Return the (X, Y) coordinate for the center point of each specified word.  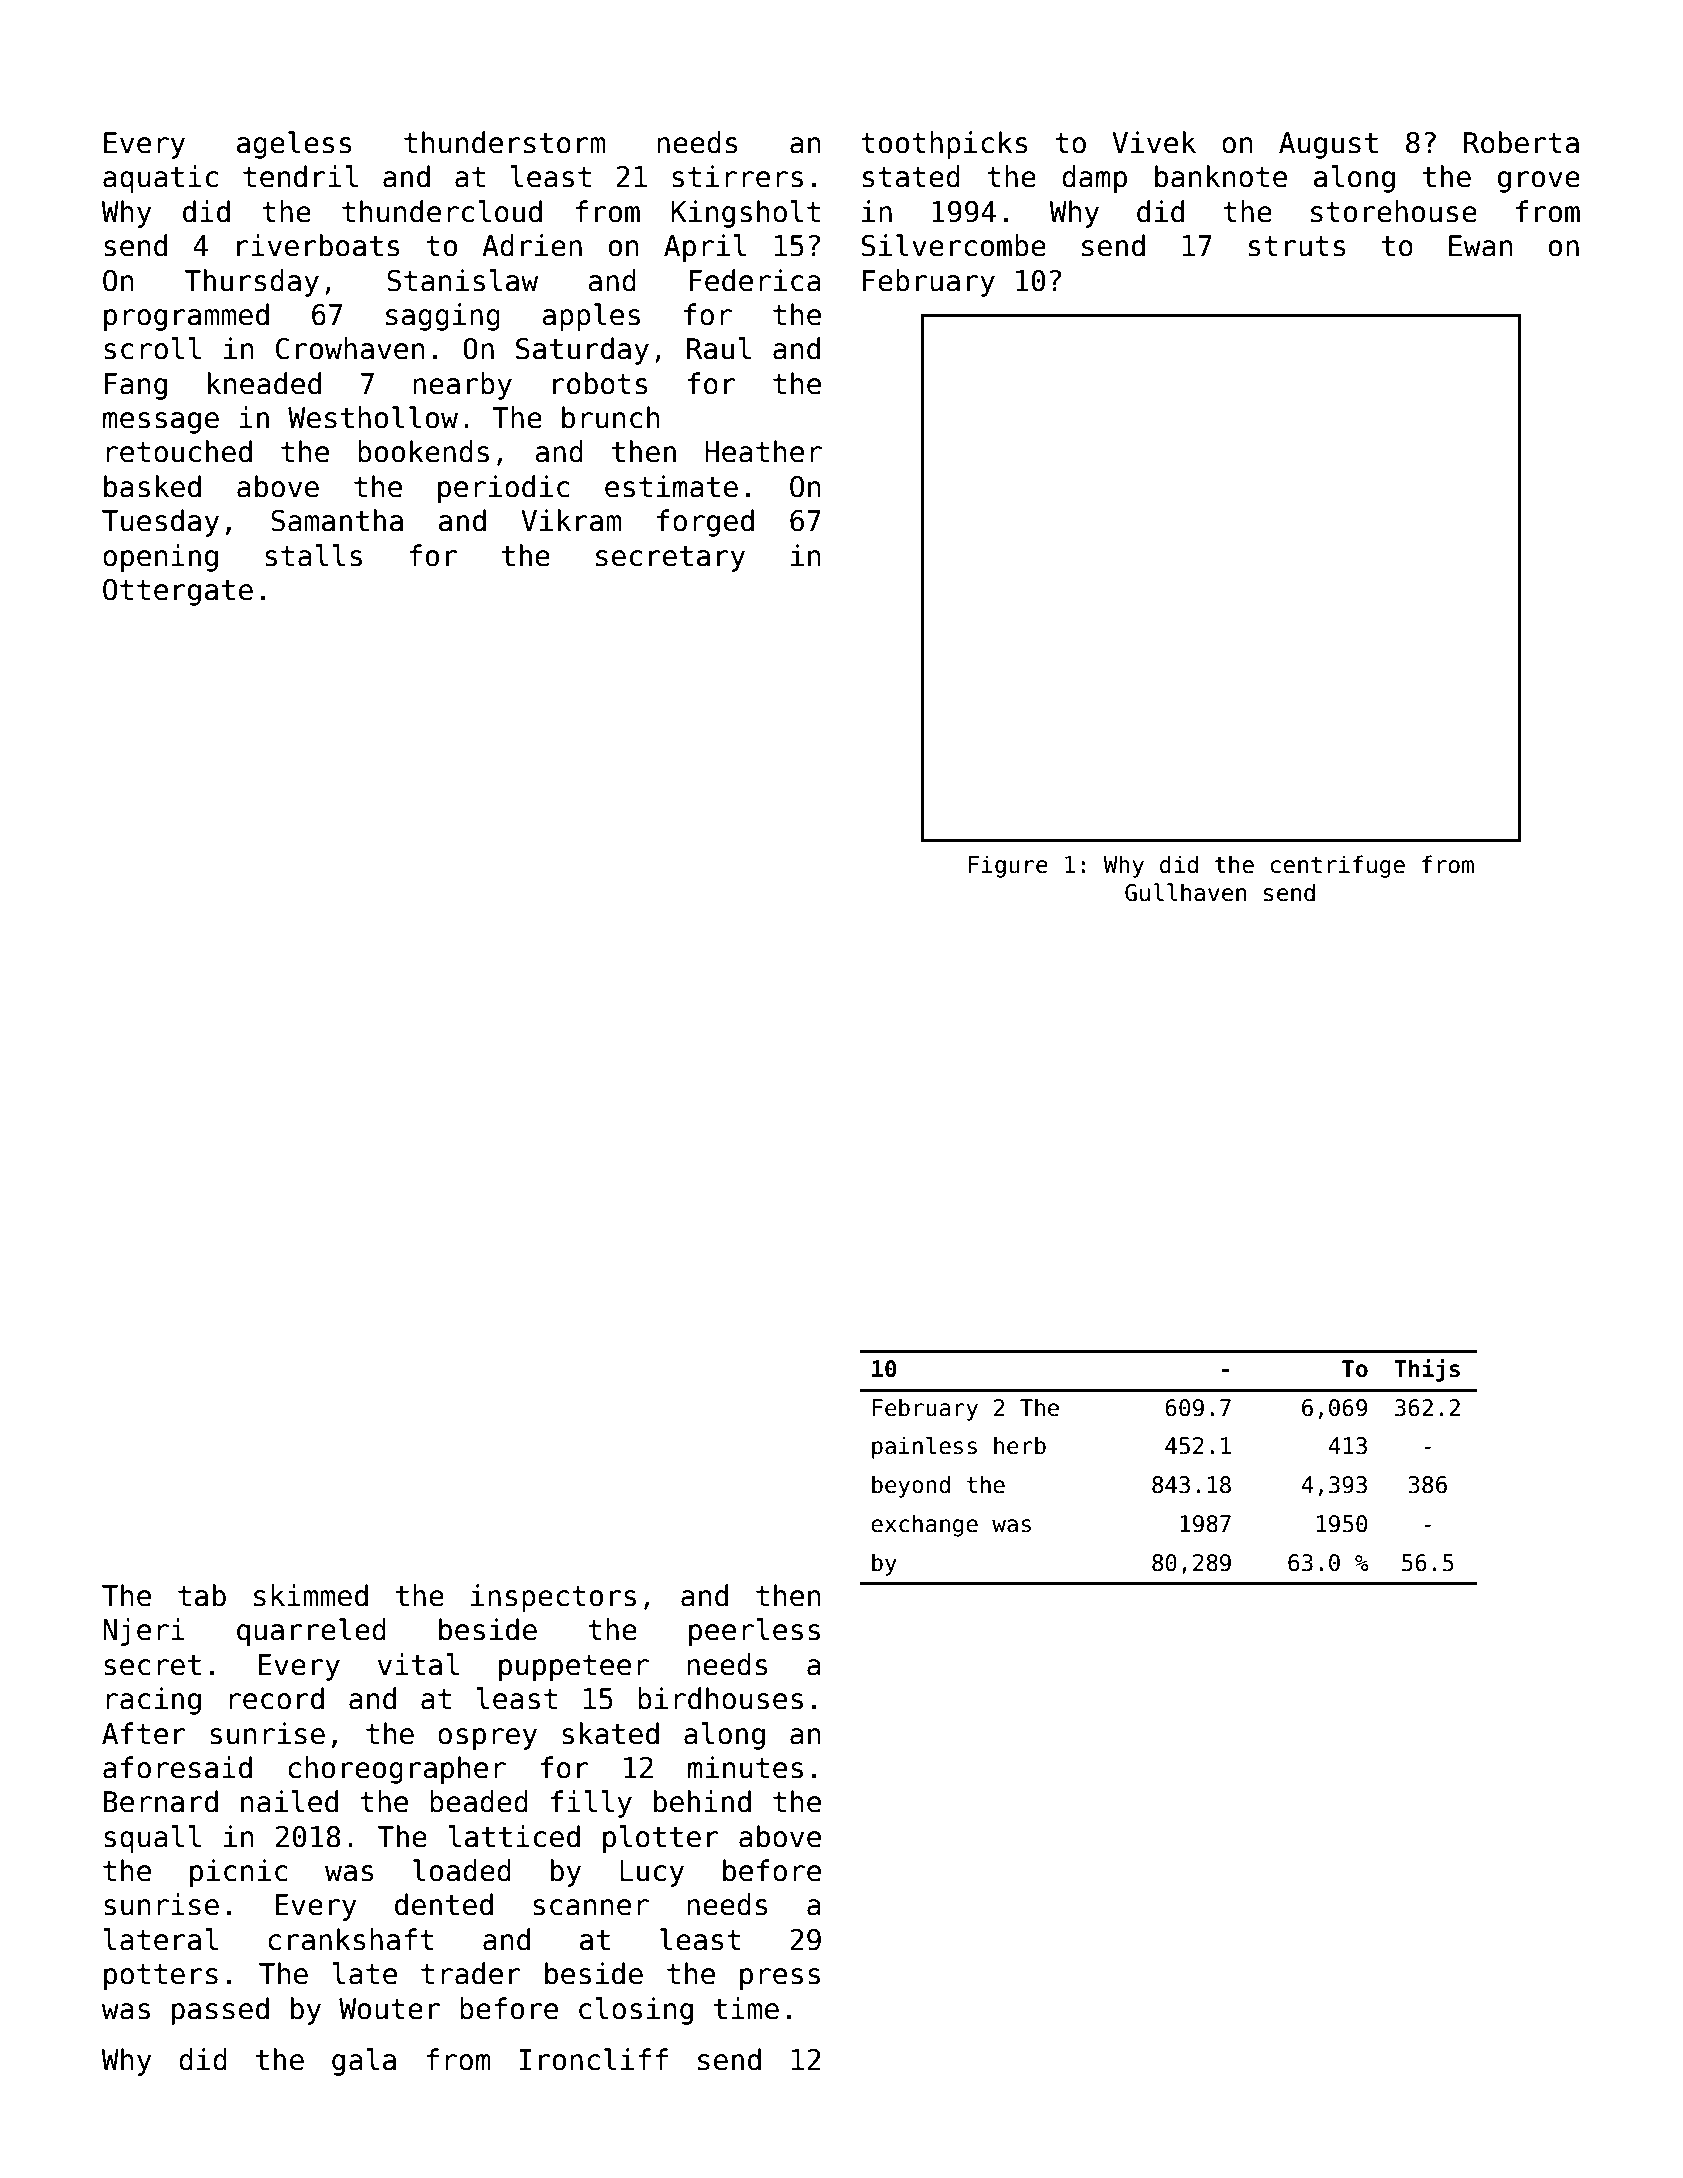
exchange (924, 1525)
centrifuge (1337, 866)
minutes (745, 1767)
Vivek (1154, 142)
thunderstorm (504, 142)
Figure (1008, 866)
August (1328, 145)
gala (364, 2062)
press (780, 1979)
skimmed (311, 1595)
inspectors (553, 1598)
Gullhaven (1185, 892)
